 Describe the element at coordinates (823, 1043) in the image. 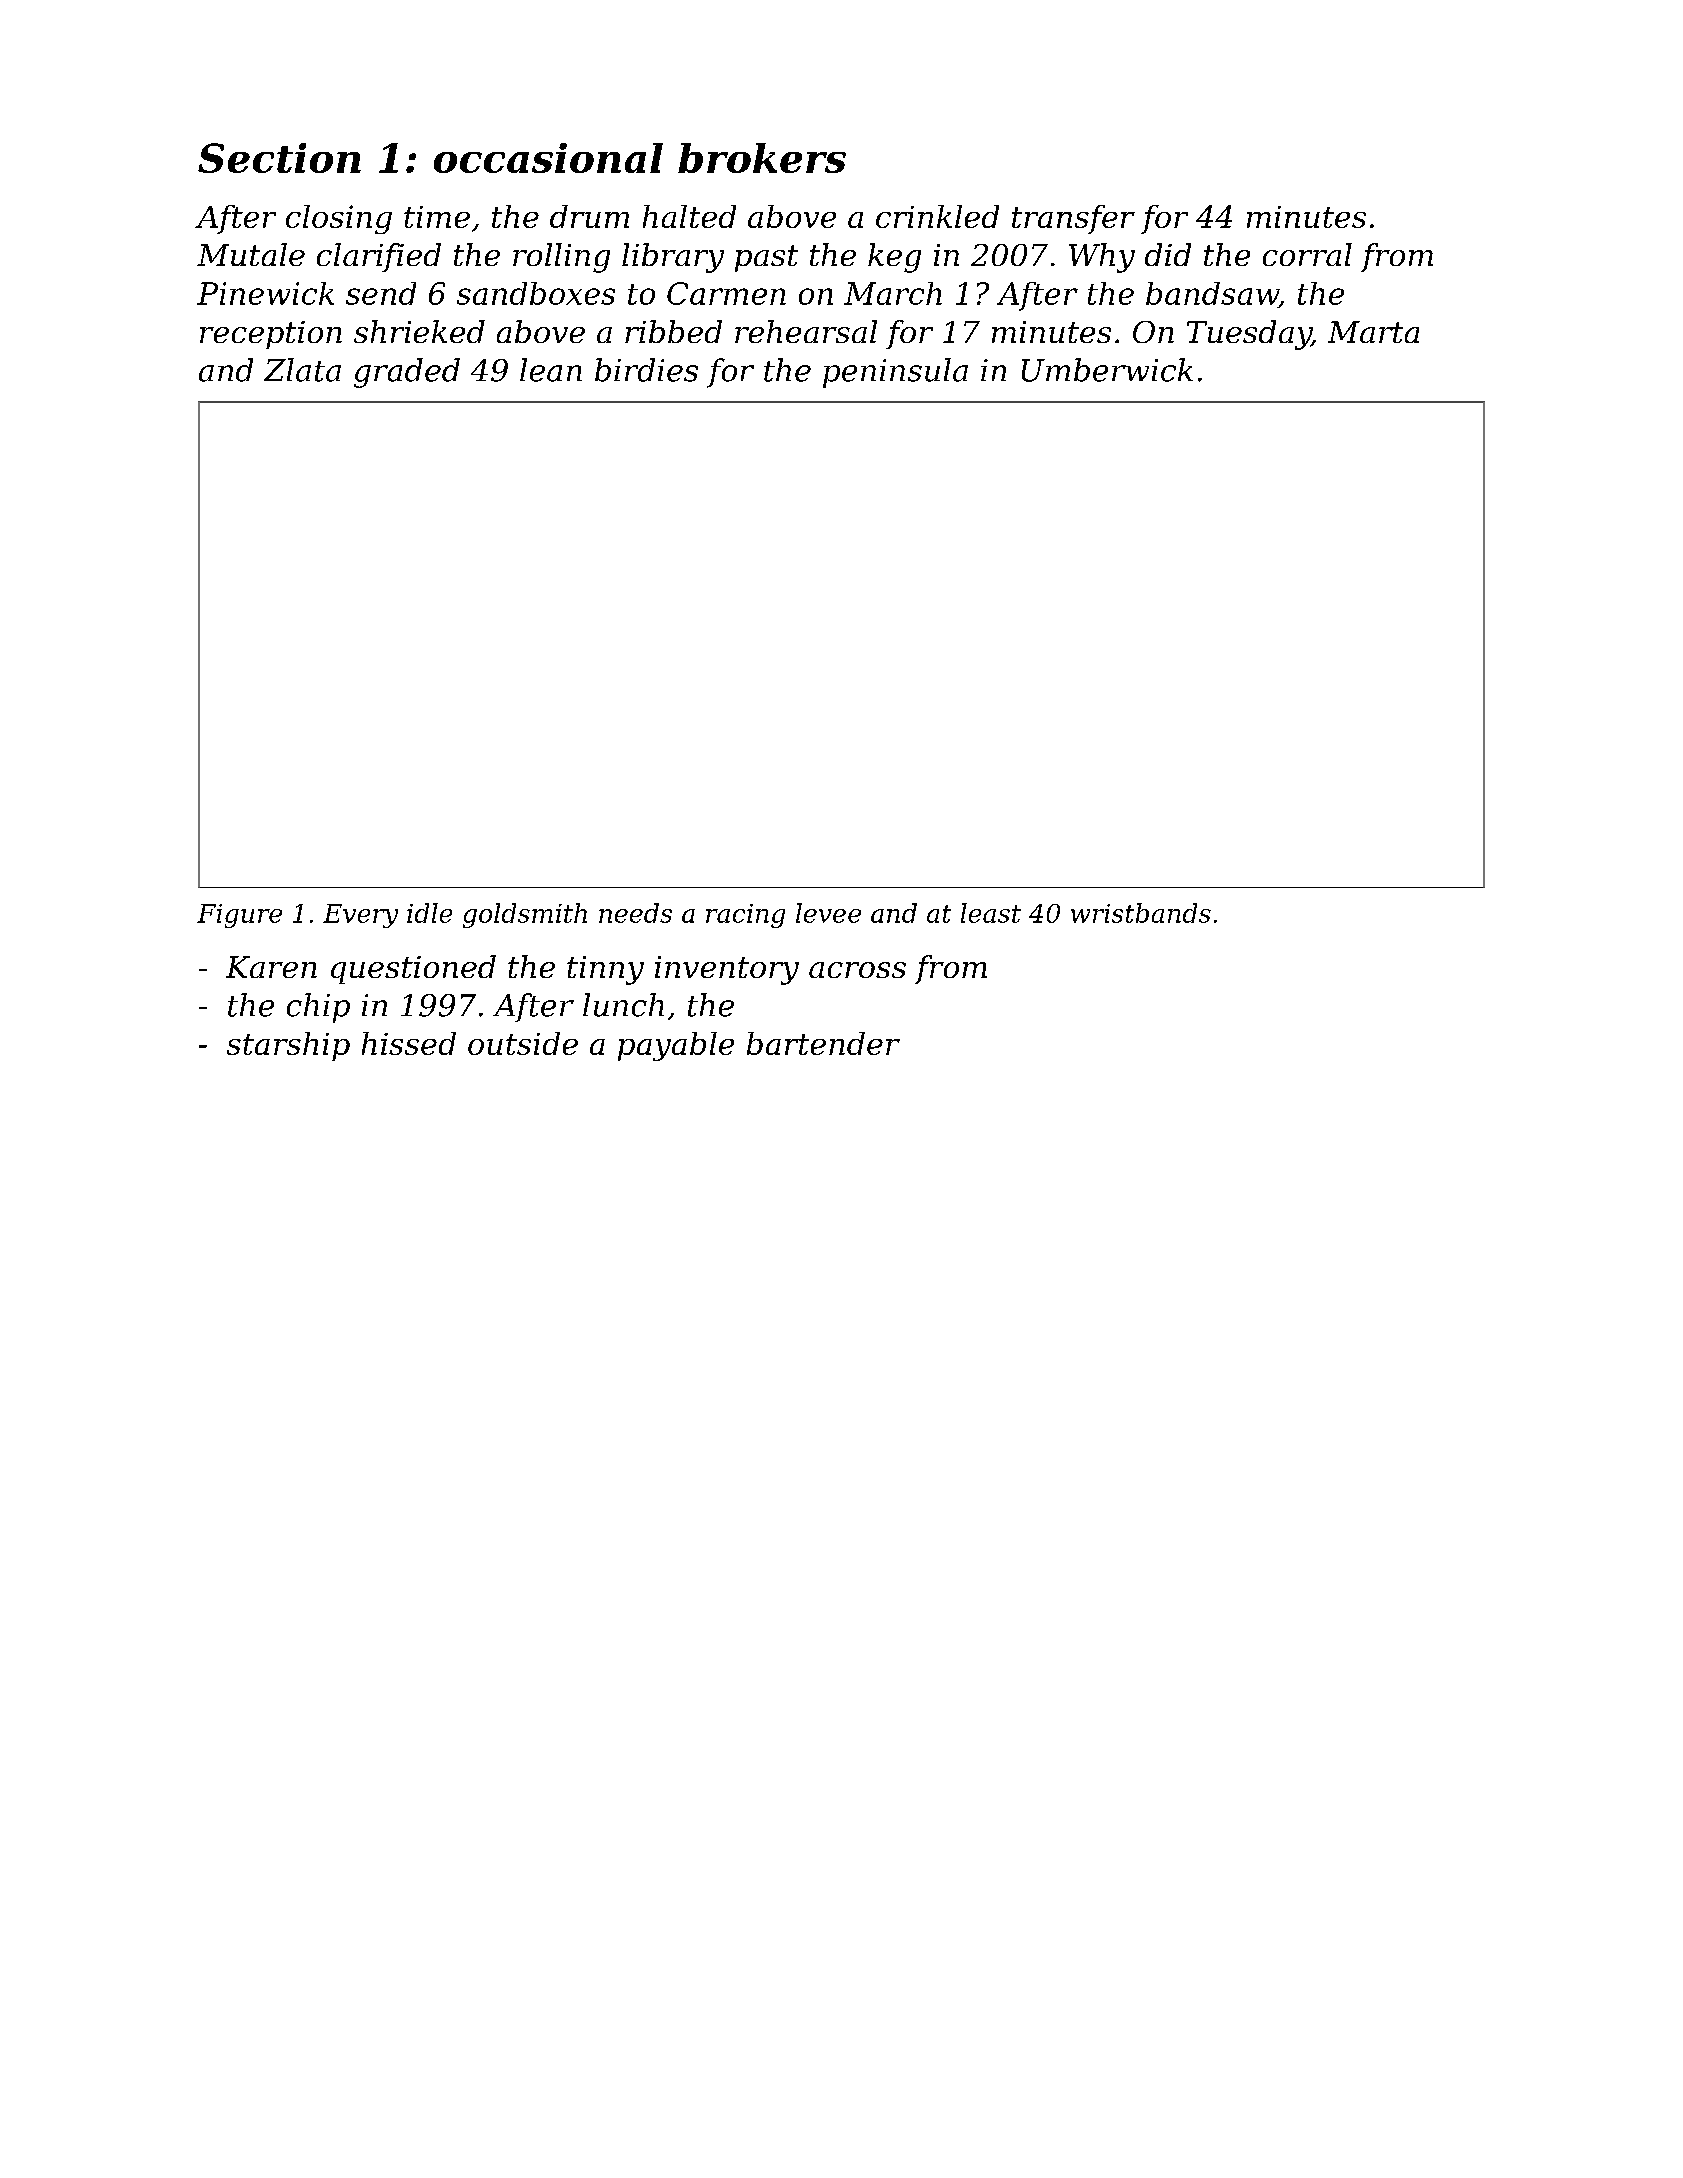

I see `bartender` at that location.
